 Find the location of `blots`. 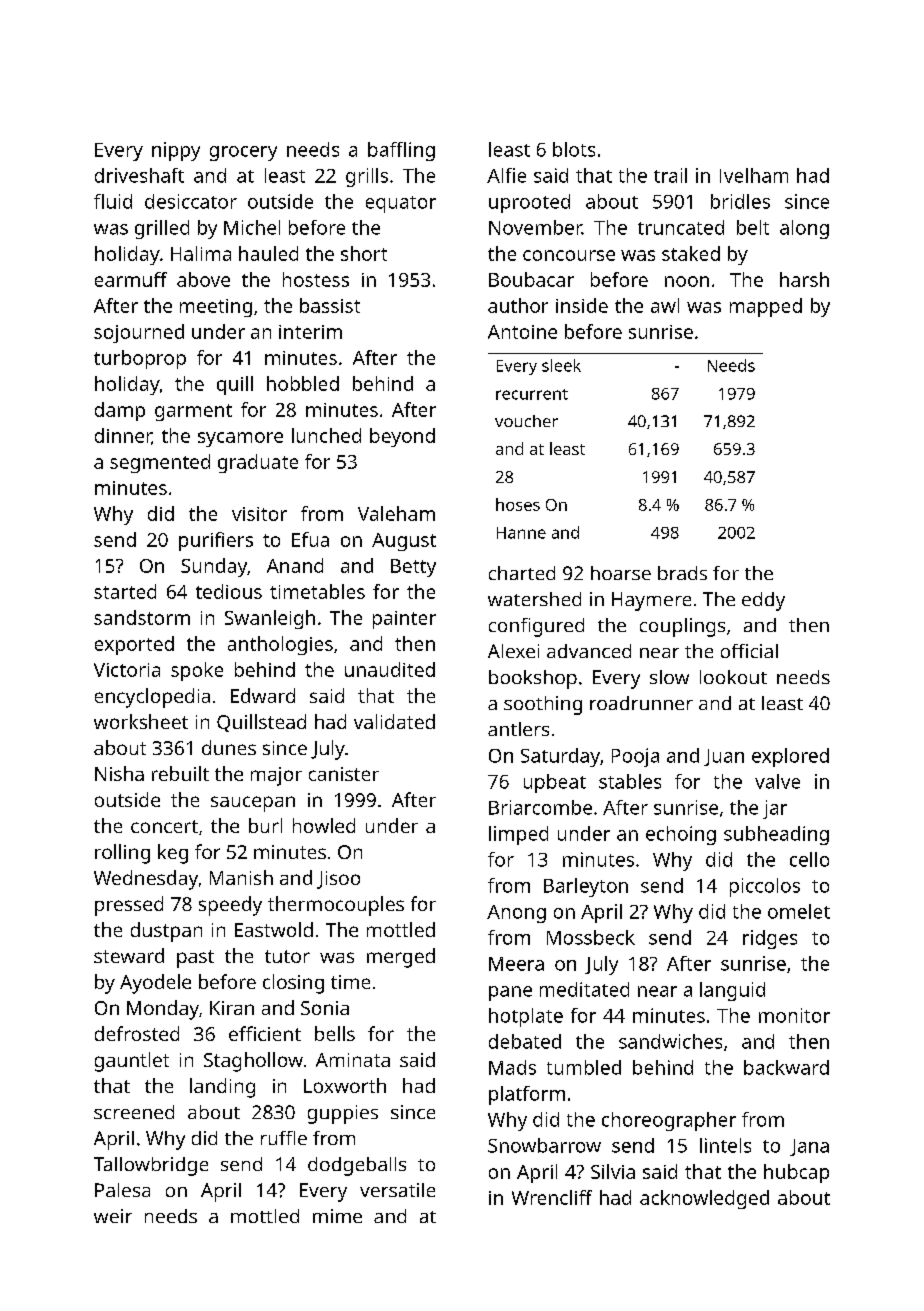

blots is located at coordinates (574, 149).
